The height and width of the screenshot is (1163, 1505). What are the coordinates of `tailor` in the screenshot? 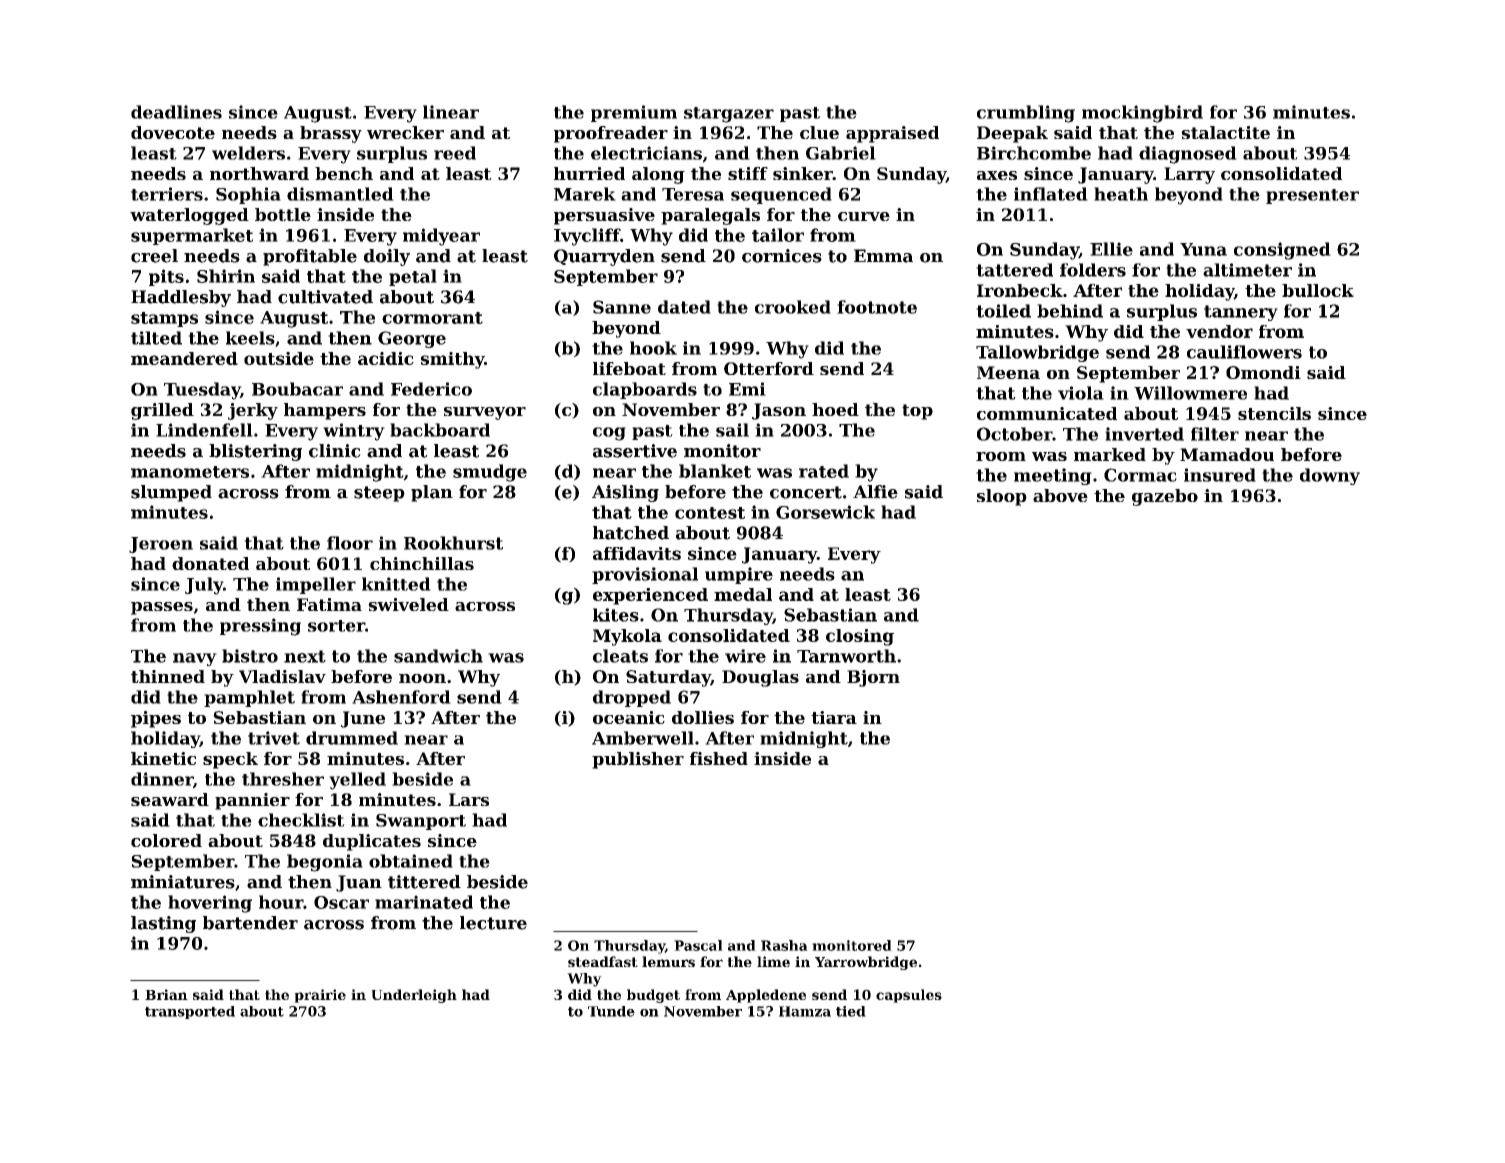 It's located at (778, 235).
